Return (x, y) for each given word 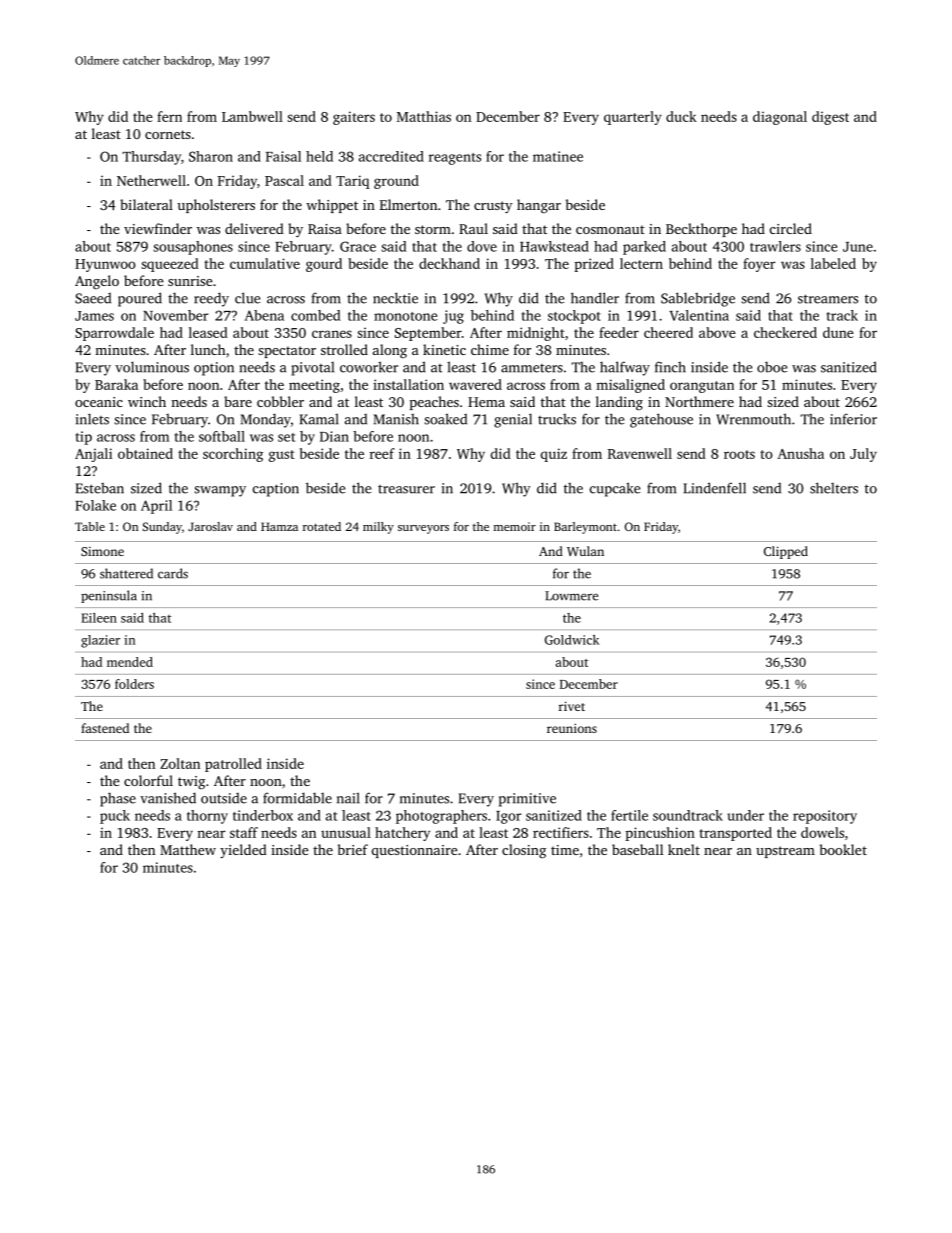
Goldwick (572, 640)
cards (173, 573)
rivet (572, 706)
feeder (619, 332)
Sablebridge (698, 299)
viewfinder (158, 228)
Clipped (786, 552)
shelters (834, 488)
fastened (105, 728)
